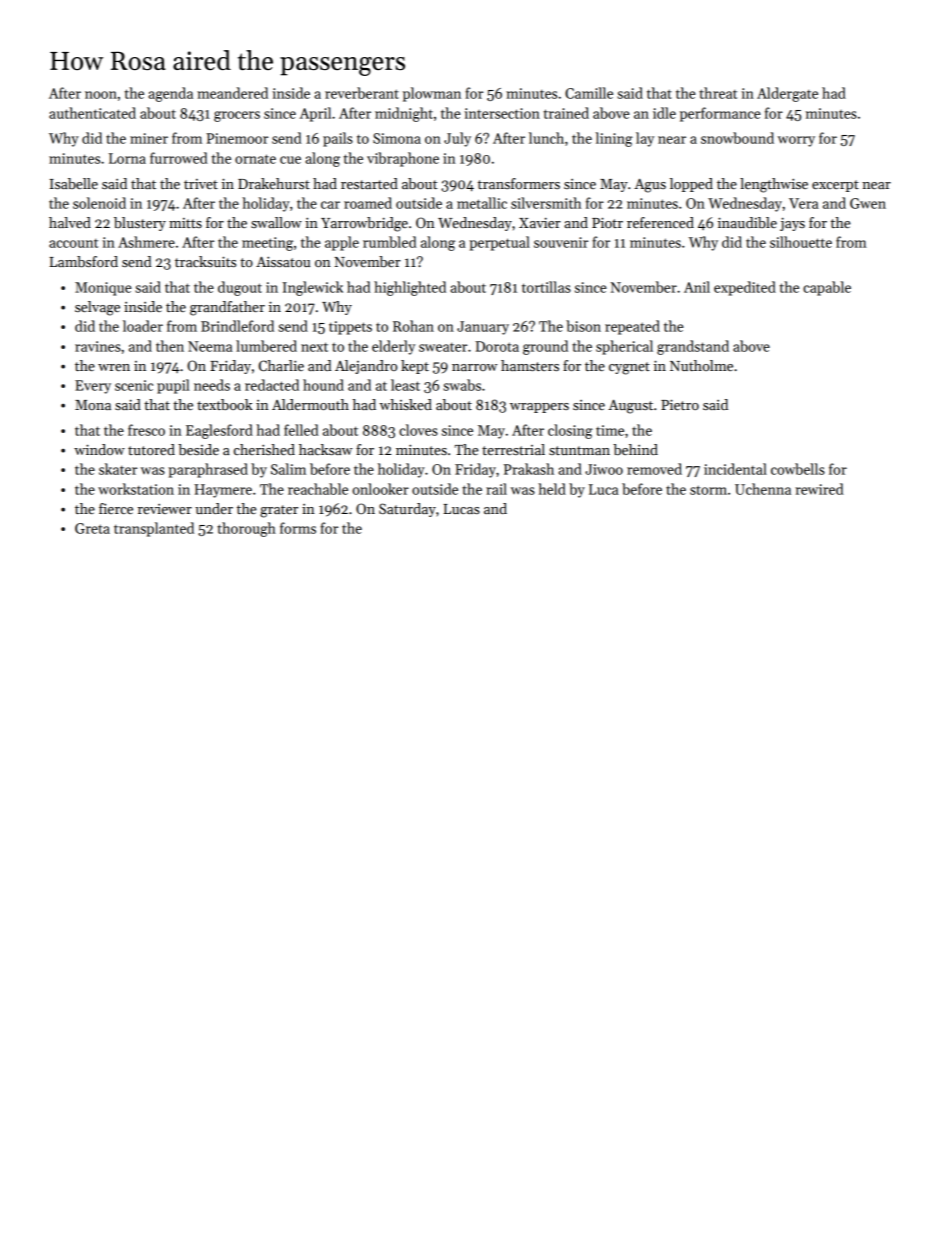 The height and width of the screenshot is (1233, 952). I want to click on Lambsford, so click(83, 261).
